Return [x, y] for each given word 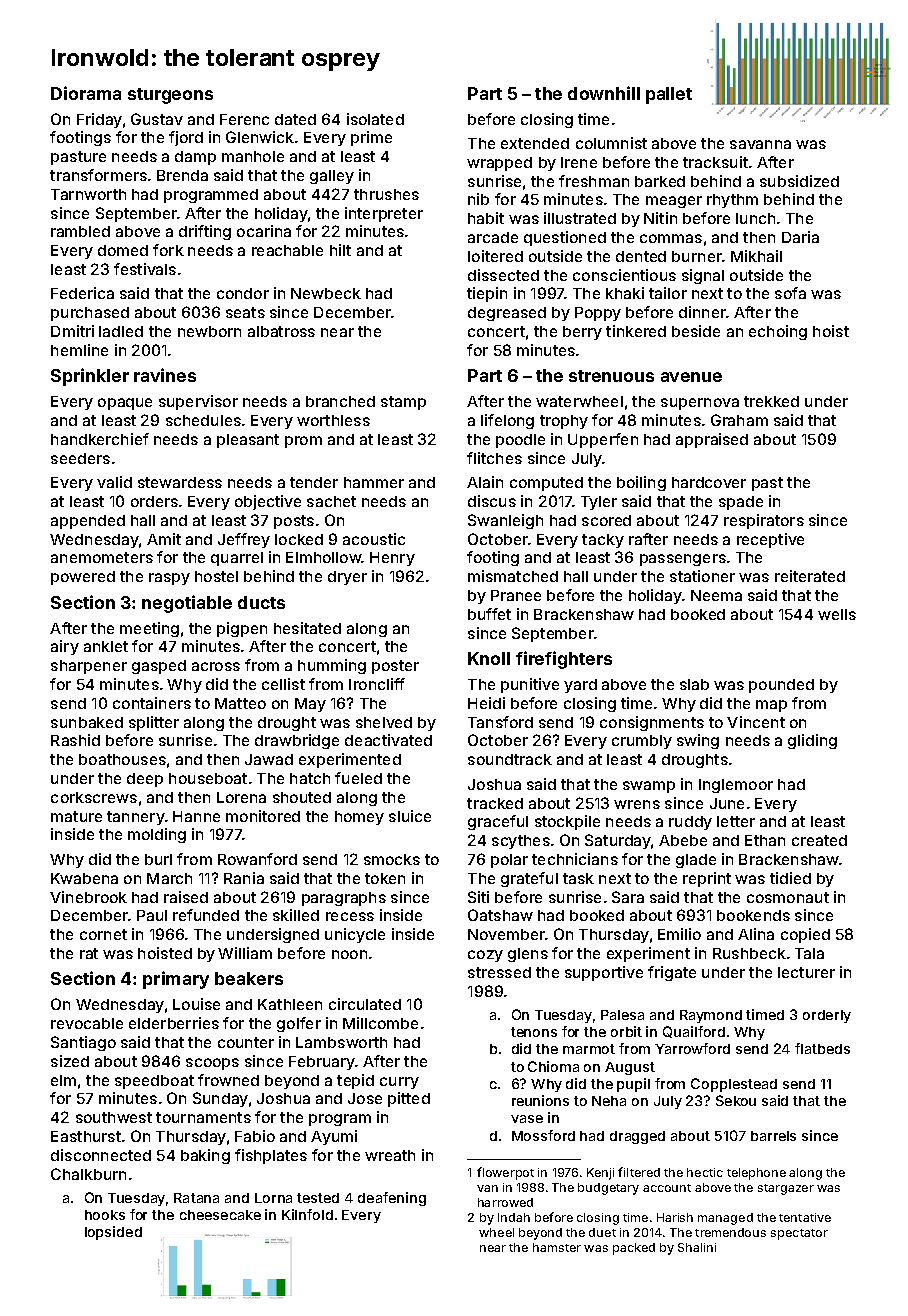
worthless [333, 420]
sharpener [89, 667]
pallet [669, 95]
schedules [203, 420]
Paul [152, 915]
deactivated [388, 740]
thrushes [386, 194]
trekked [771, 401]
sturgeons [170, 96]
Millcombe [380, 1023]
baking [205, 1156]
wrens [637, 804]
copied [805, 935]
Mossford [543, 1135]
